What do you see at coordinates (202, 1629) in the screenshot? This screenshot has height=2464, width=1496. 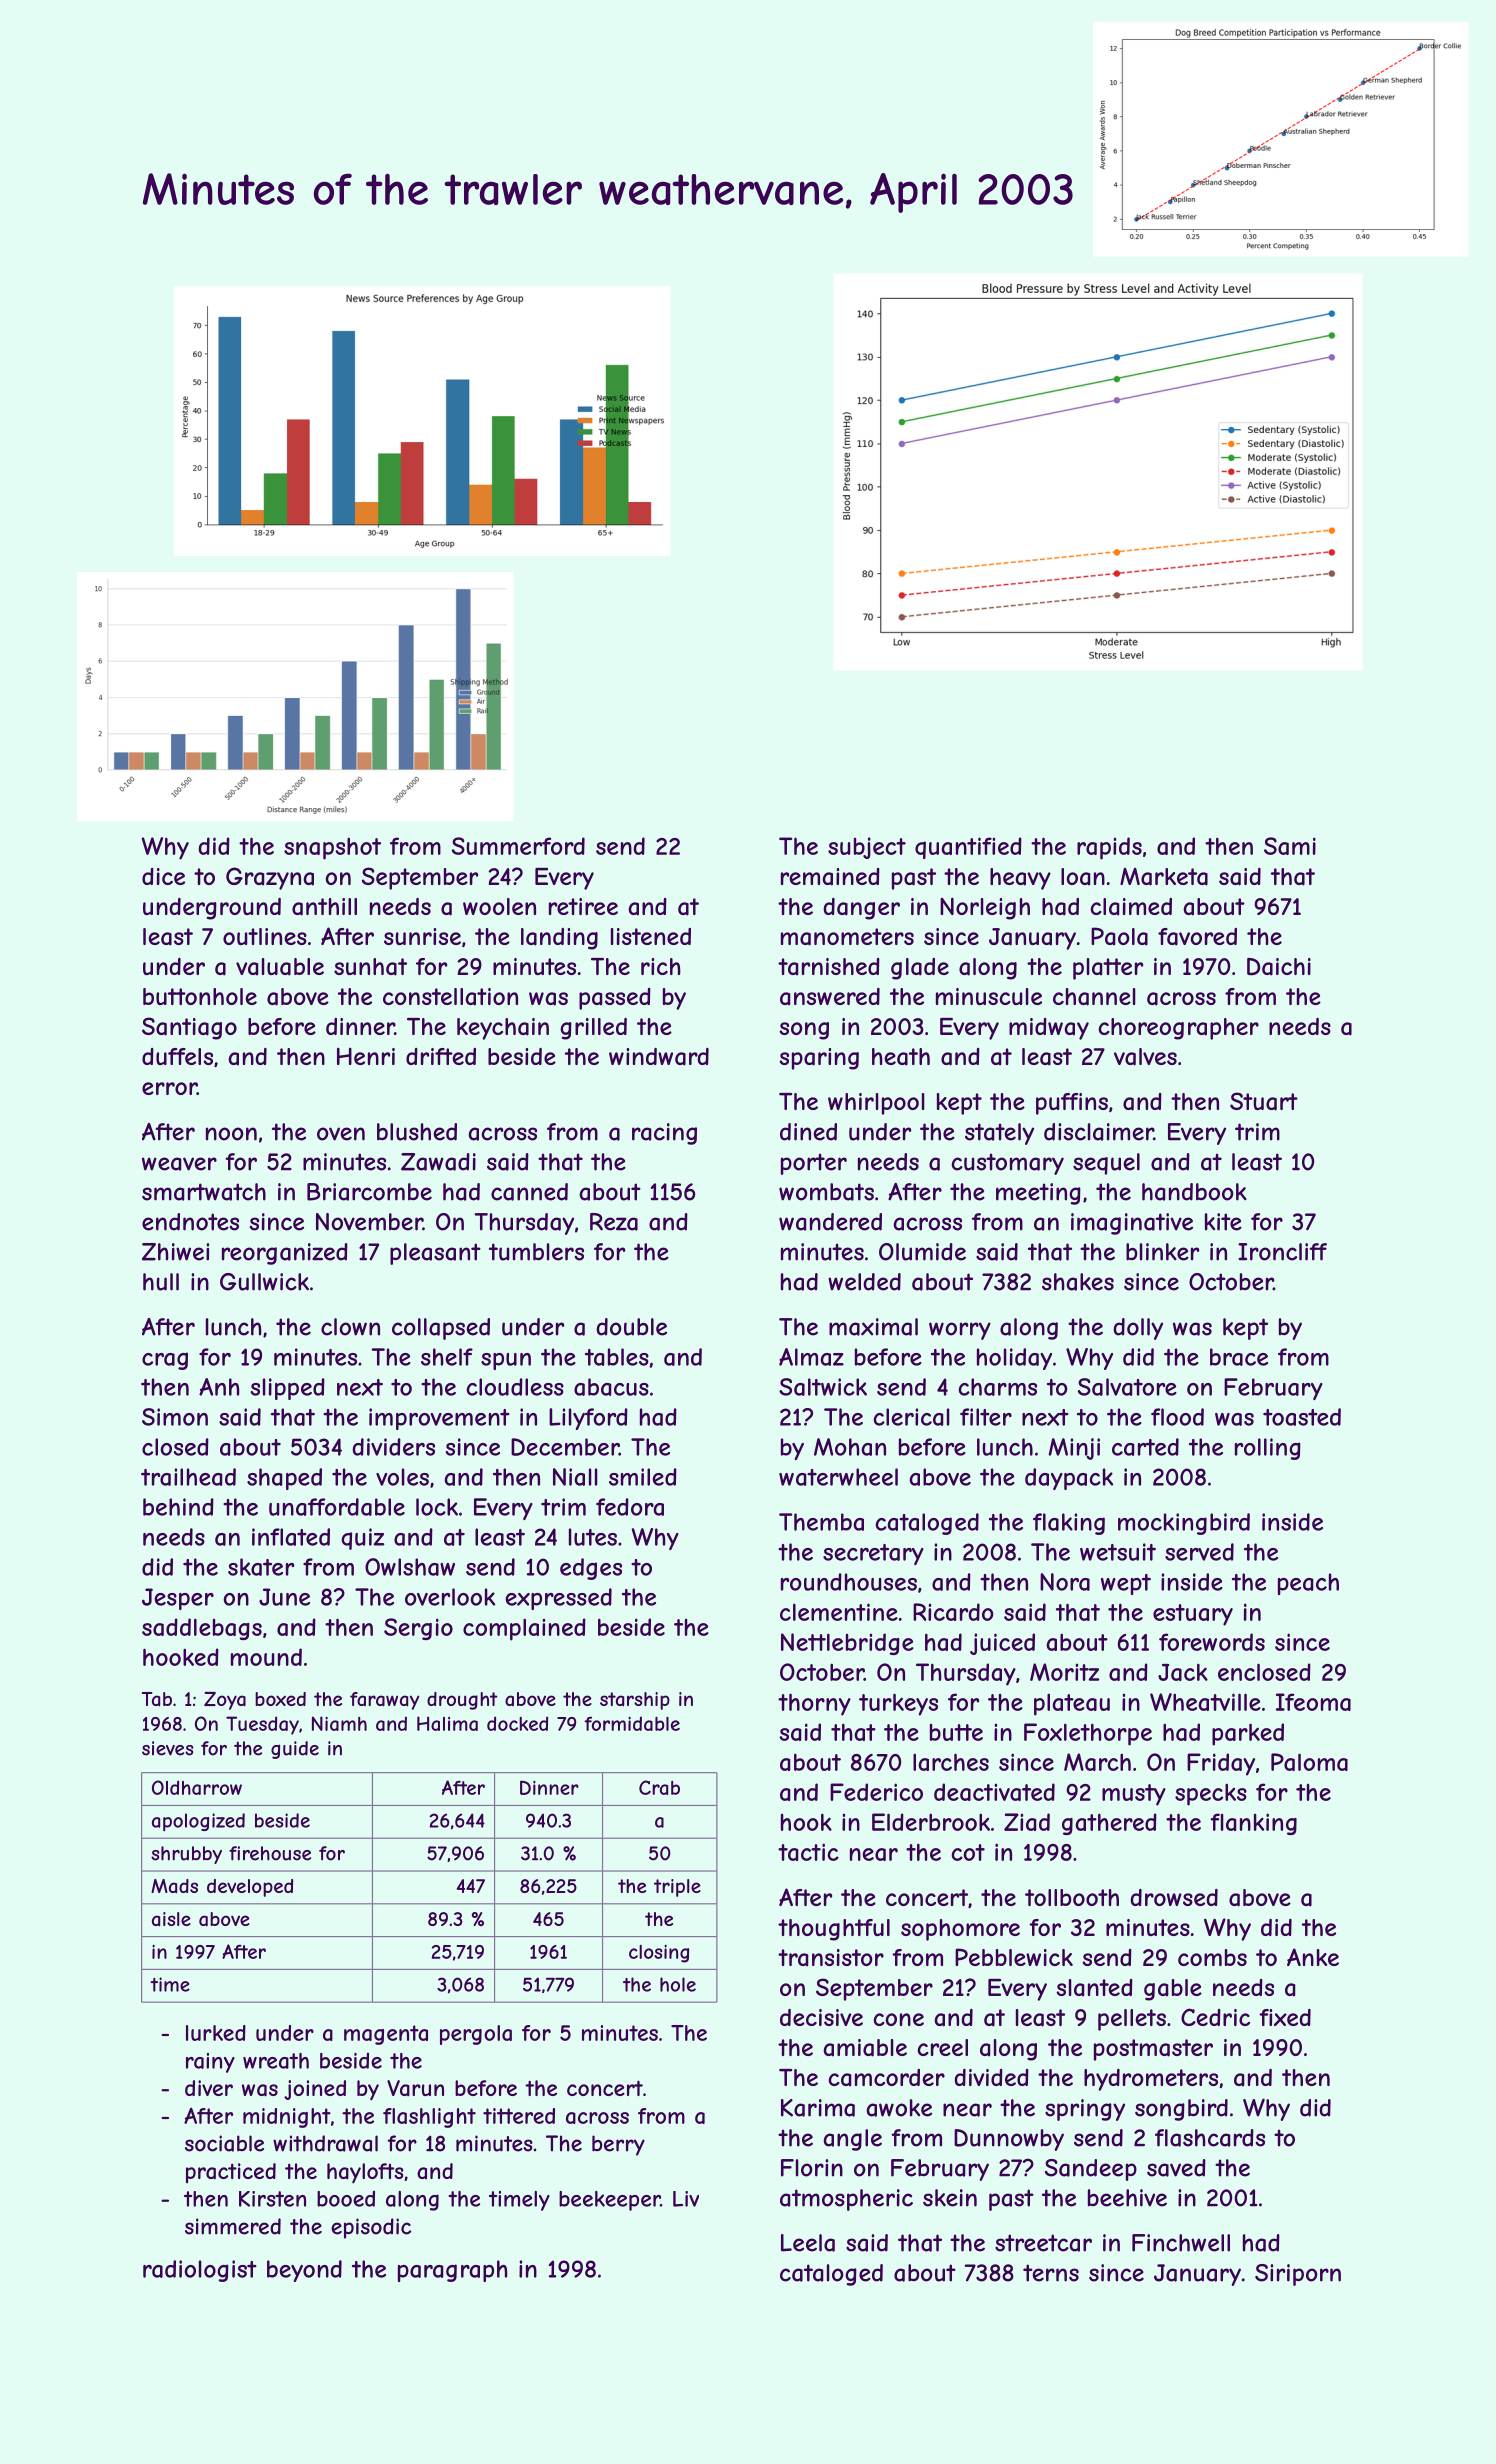 I see `saddlebags` at bounding box center [202, 1629].
